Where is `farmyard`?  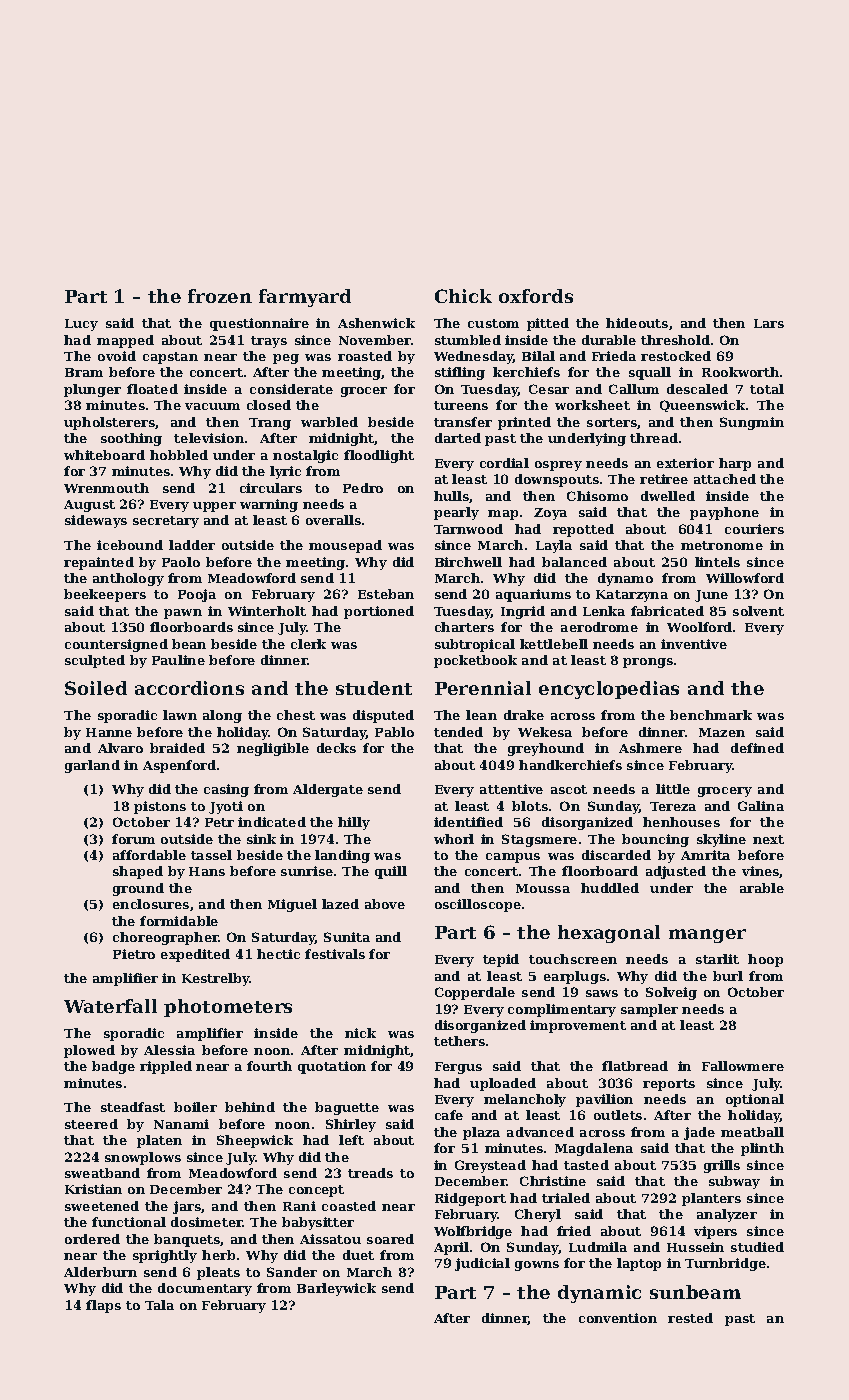 farmyard is located at coordinates (305, 298).
